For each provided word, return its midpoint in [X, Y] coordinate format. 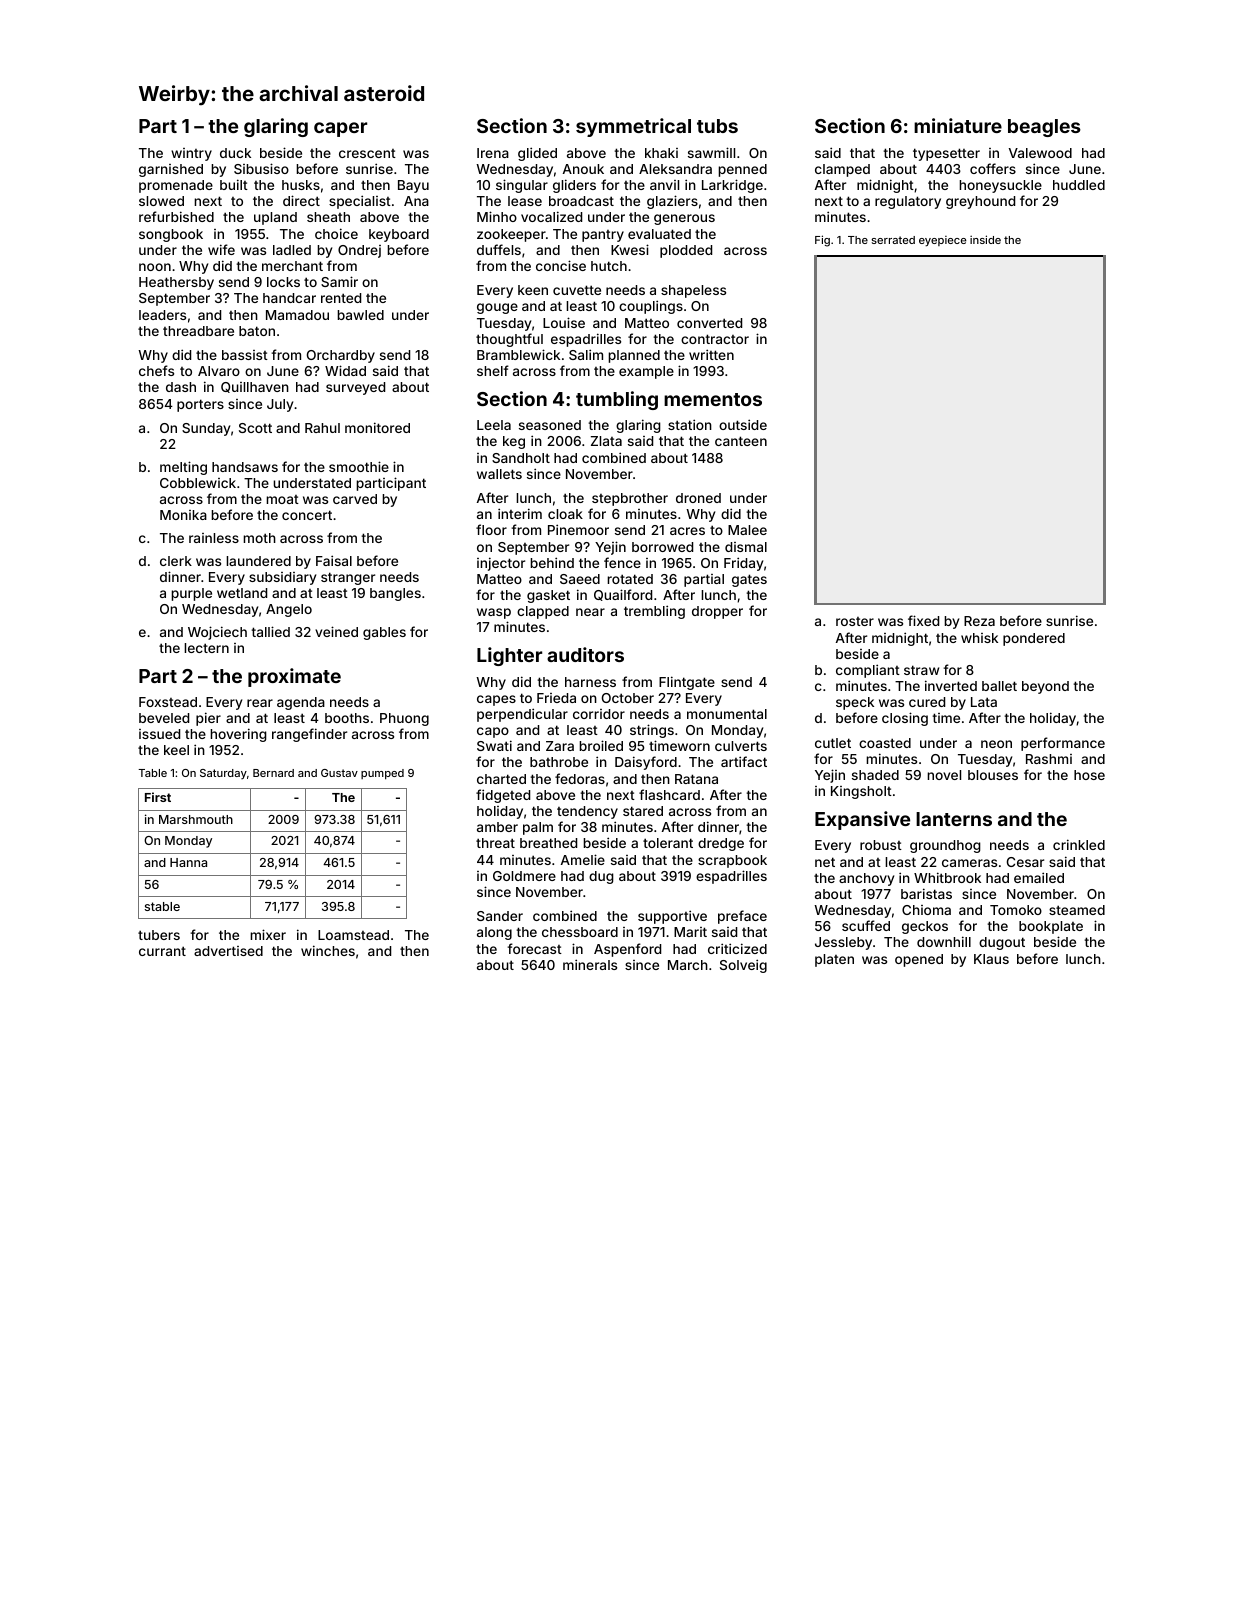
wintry [191, 154]
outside [743, 424]
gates [749, 580]
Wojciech [217, 633]
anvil [664, 185]
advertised [228, 951]
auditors [585, 654]
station [690, 424]
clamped [842, 170]
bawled [360, 315]
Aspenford [627, 950]
